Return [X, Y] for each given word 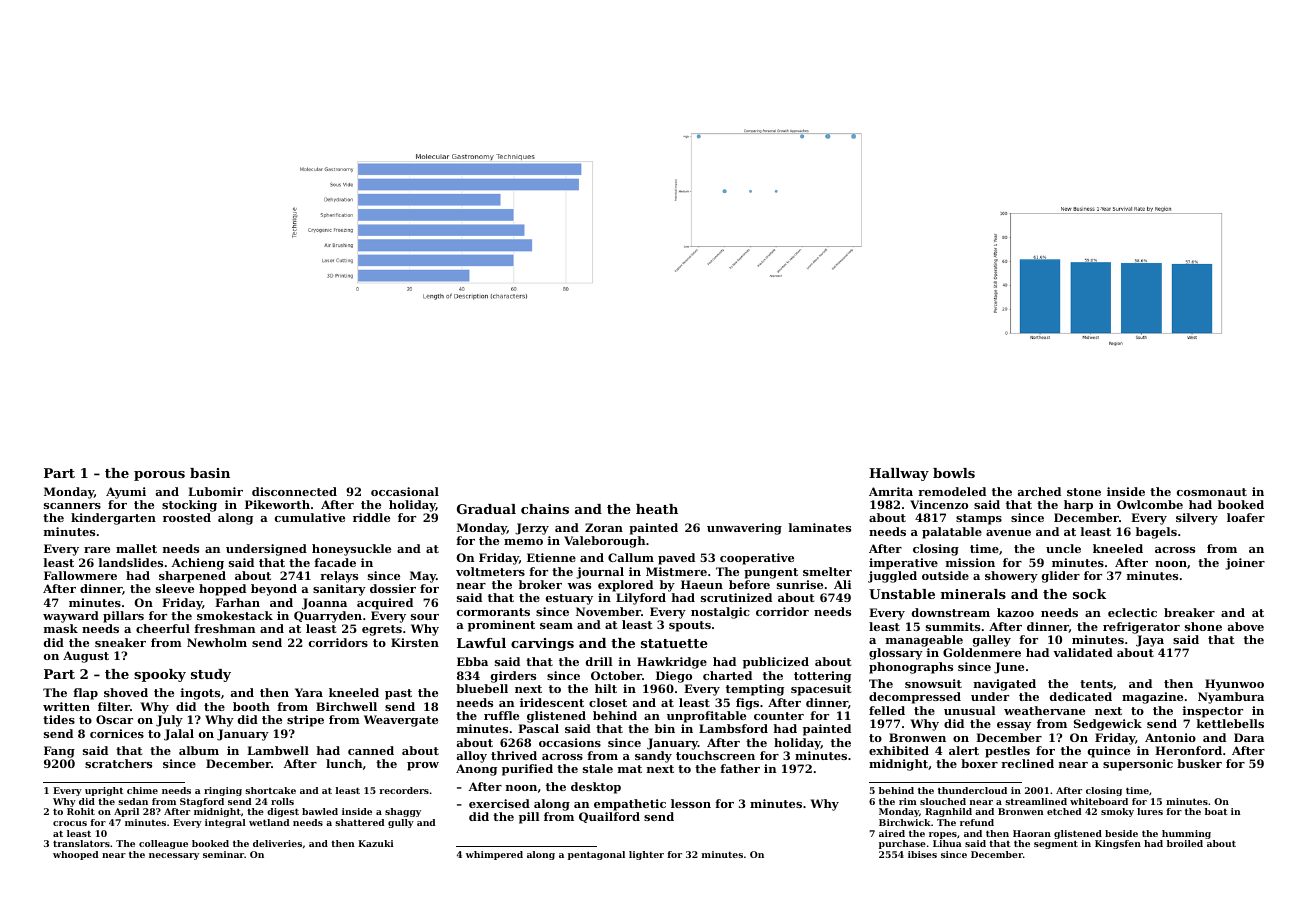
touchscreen [715, 755]
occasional [405, 491]
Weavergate [401, 721]
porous [159, 476]
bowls [954, 473]
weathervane [1044, 710]
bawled [320, 811]
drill [599, 661]
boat [1216, 811]
